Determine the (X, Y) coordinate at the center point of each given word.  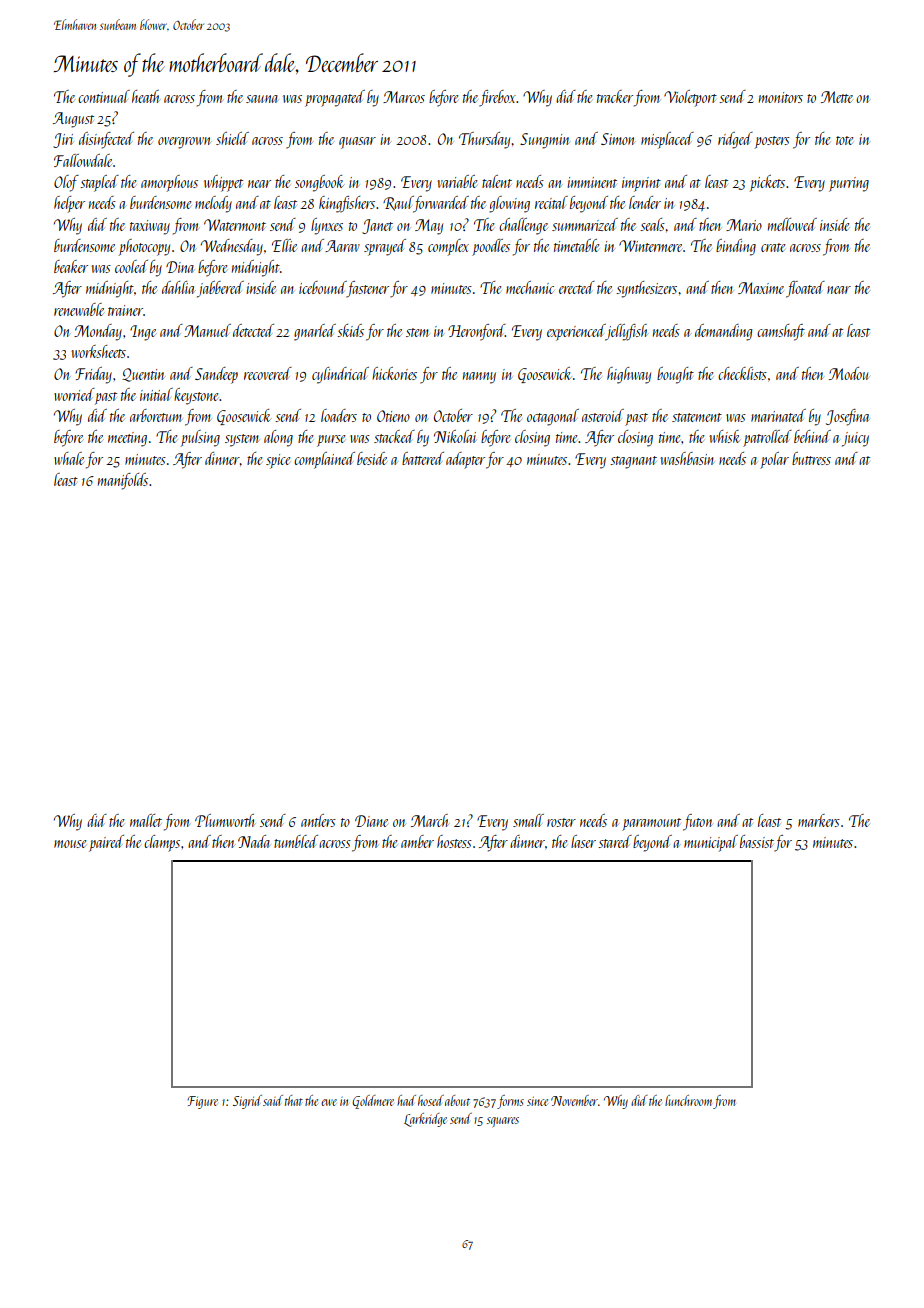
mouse (70, 844)
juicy (855, 439)
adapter (465, 460)
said (273, 1100)
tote (844, 140)
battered (423, 458)
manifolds (123, 481)
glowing (509, 204)
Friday (93, 375)
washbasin (687, 458)
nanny (479, 378)
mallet (146, 820)
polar (774, 460)
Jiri (63, 140)
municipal (711, 843)
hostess (454, 841)
